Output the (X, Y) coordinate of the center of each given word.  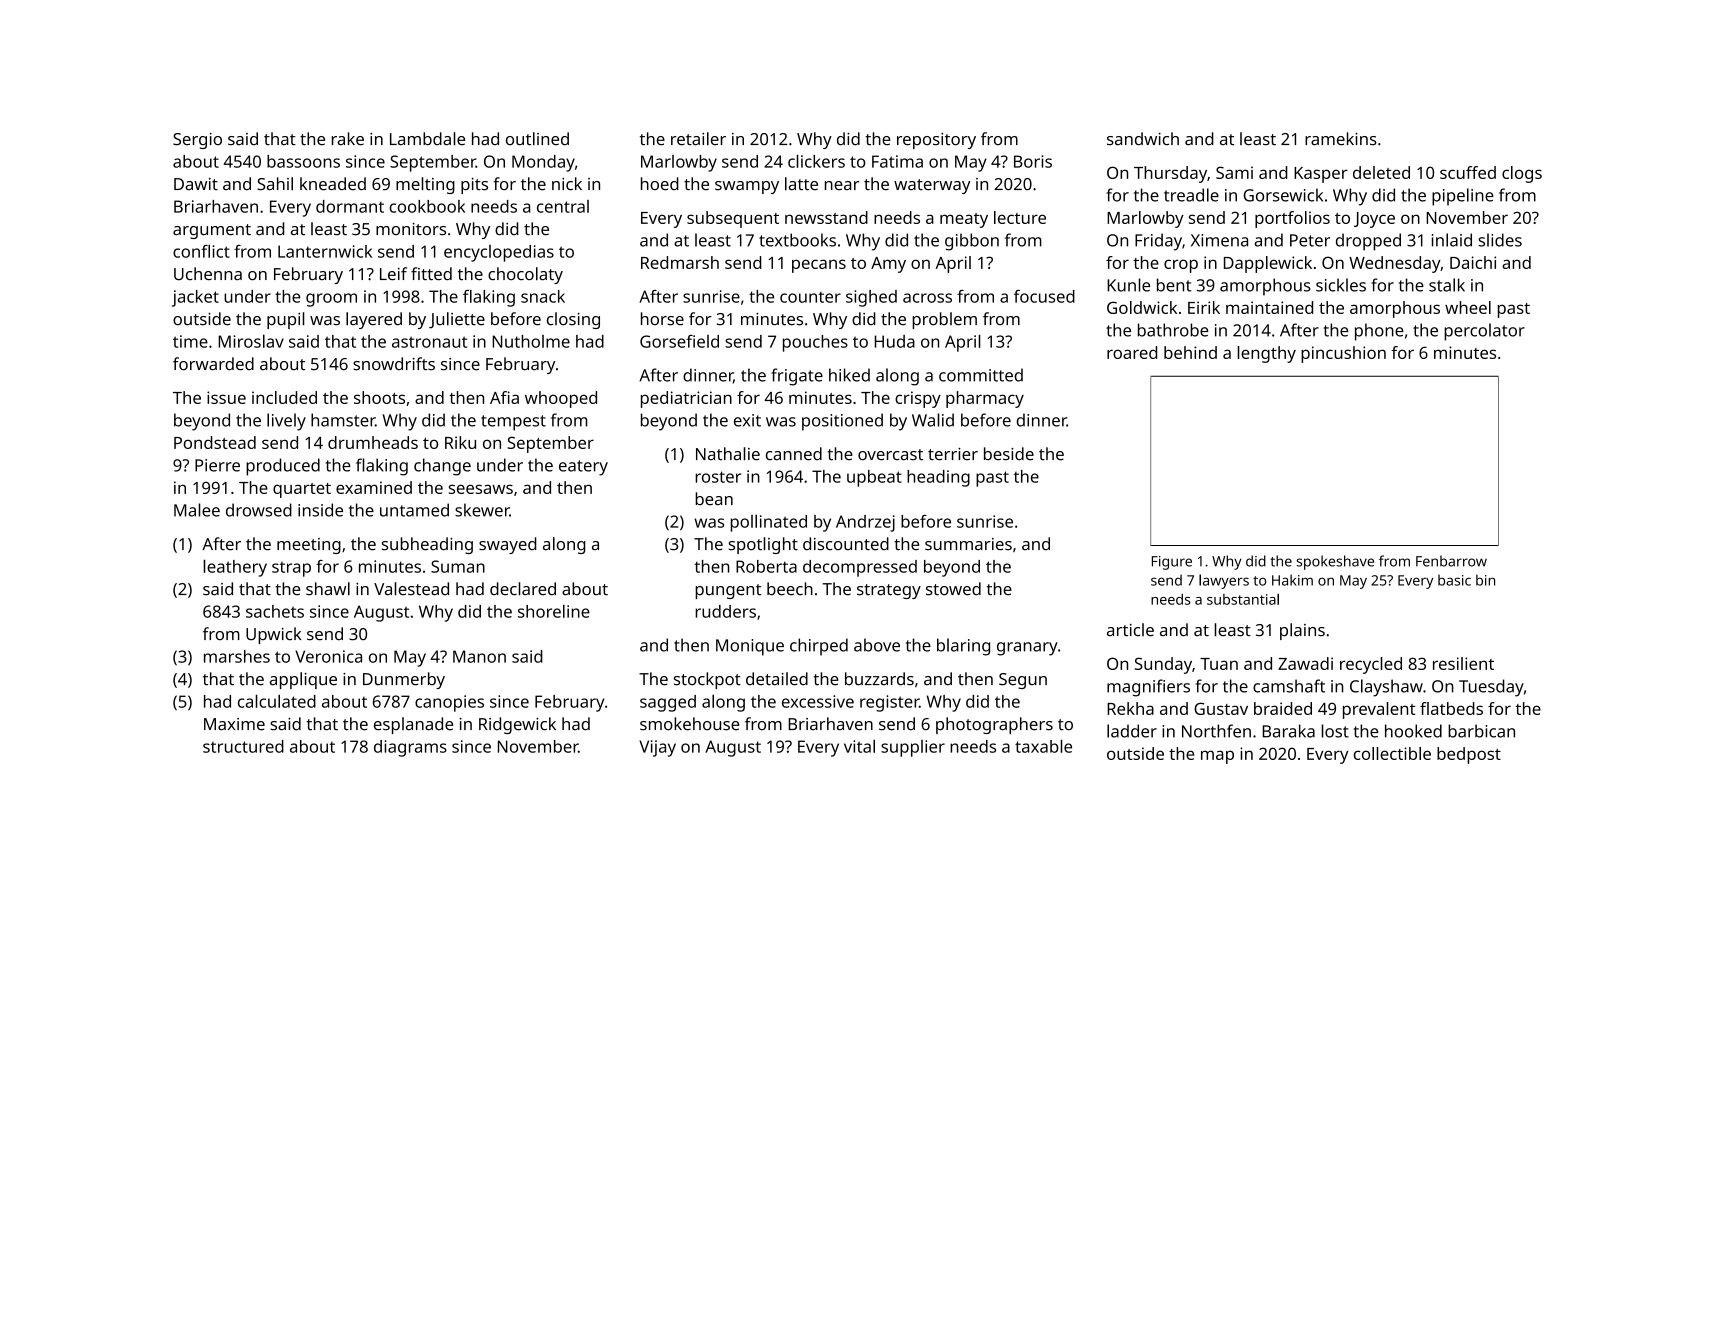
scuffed (1468, 172)
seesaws (481, 489)
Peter (1310, 240)
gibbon (972, 242)
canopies (449, 703)
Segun (1023, 681)
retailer (698, 139)
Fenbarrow (1451, 561)
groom (331, 300)
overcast (890, 455)
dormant (350, 206)
